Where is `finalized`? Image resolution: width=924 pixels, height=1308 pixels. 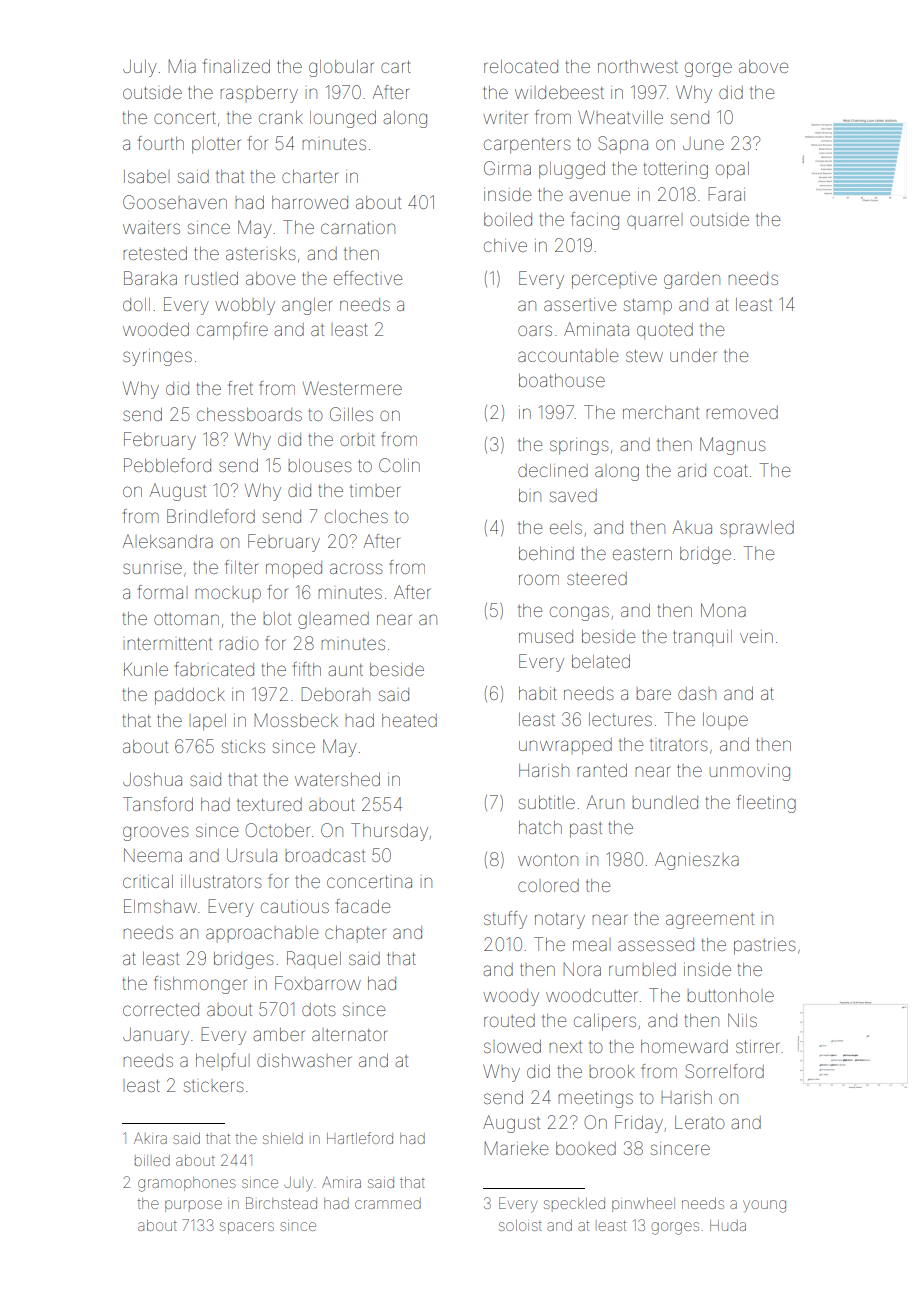 finalized is located at coordinates (236, 66).
